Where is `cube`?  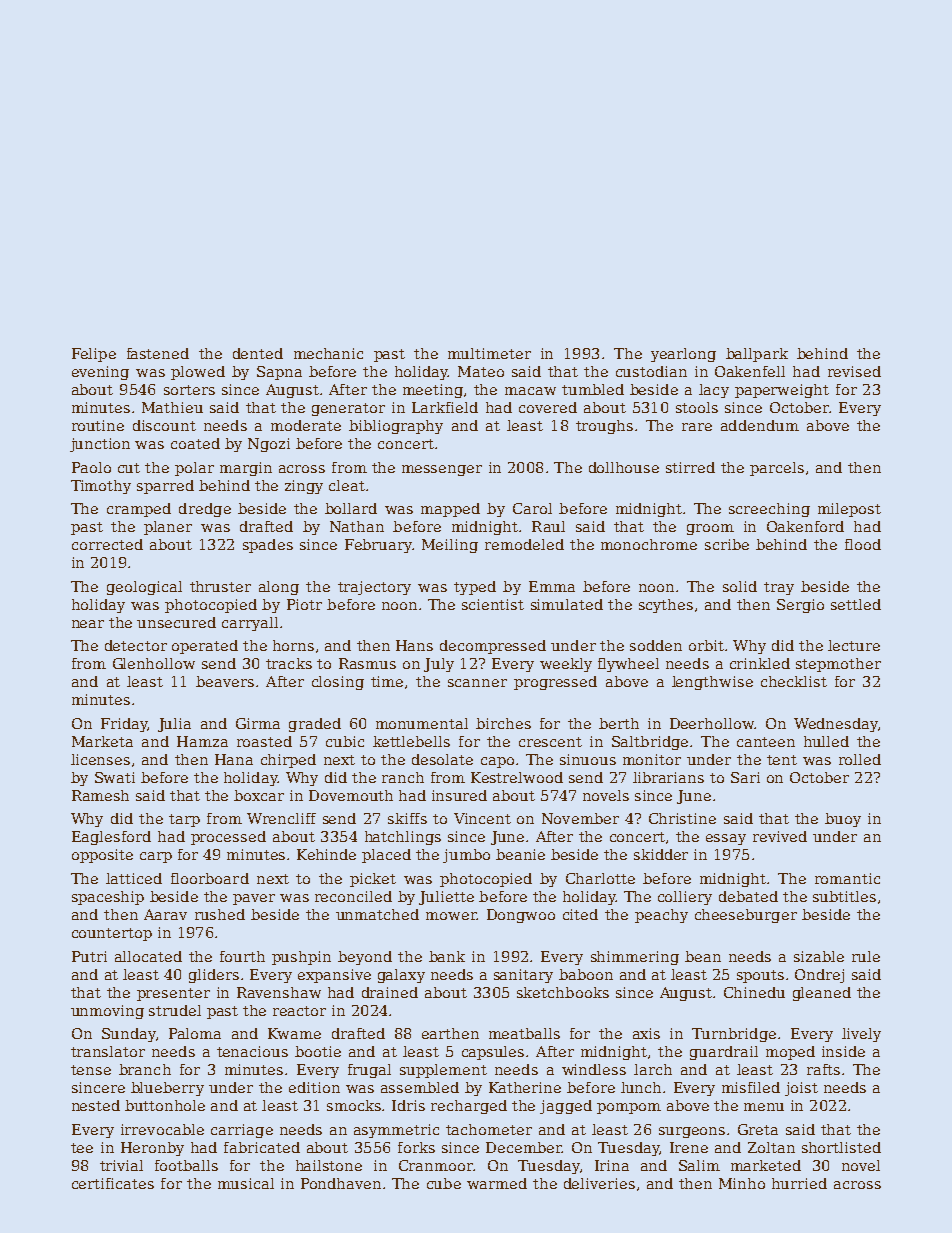 cube is located at coordinates (444, 1183).
